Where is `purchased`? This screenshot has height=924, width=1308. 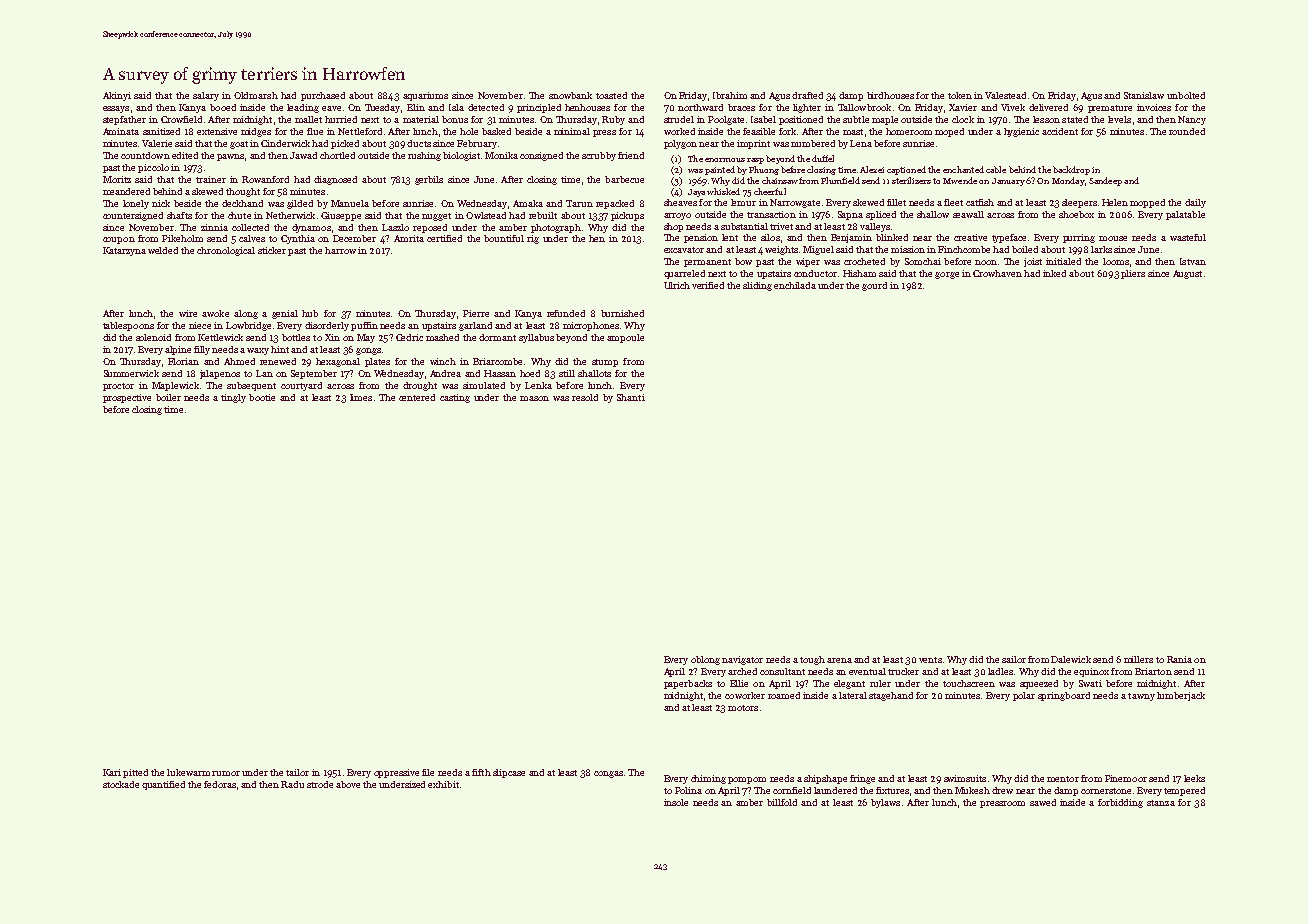
purchased is located at coordinates (323, 96).
